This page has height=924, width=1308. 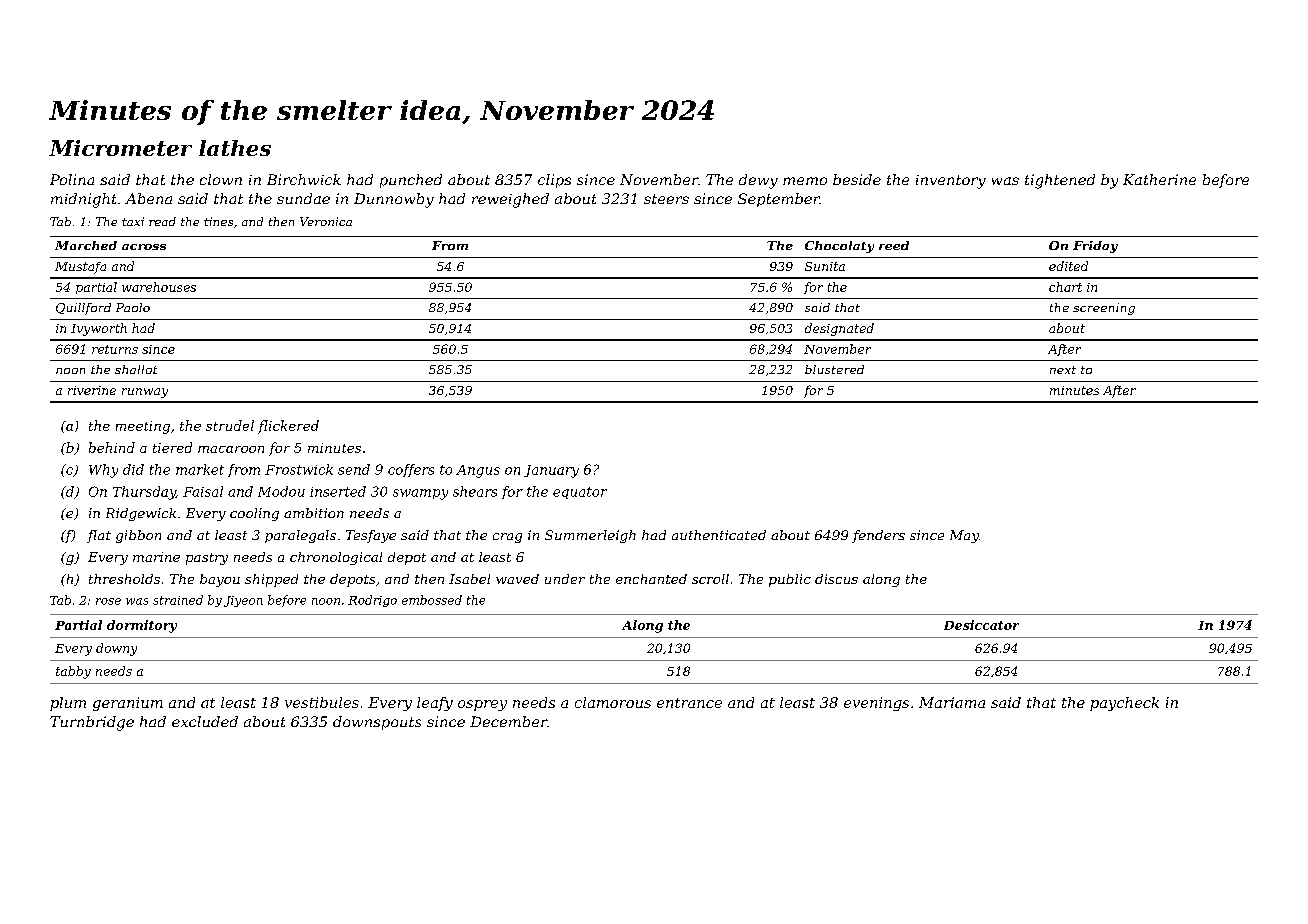 I want to click on January, so click(x=551, y=471).
